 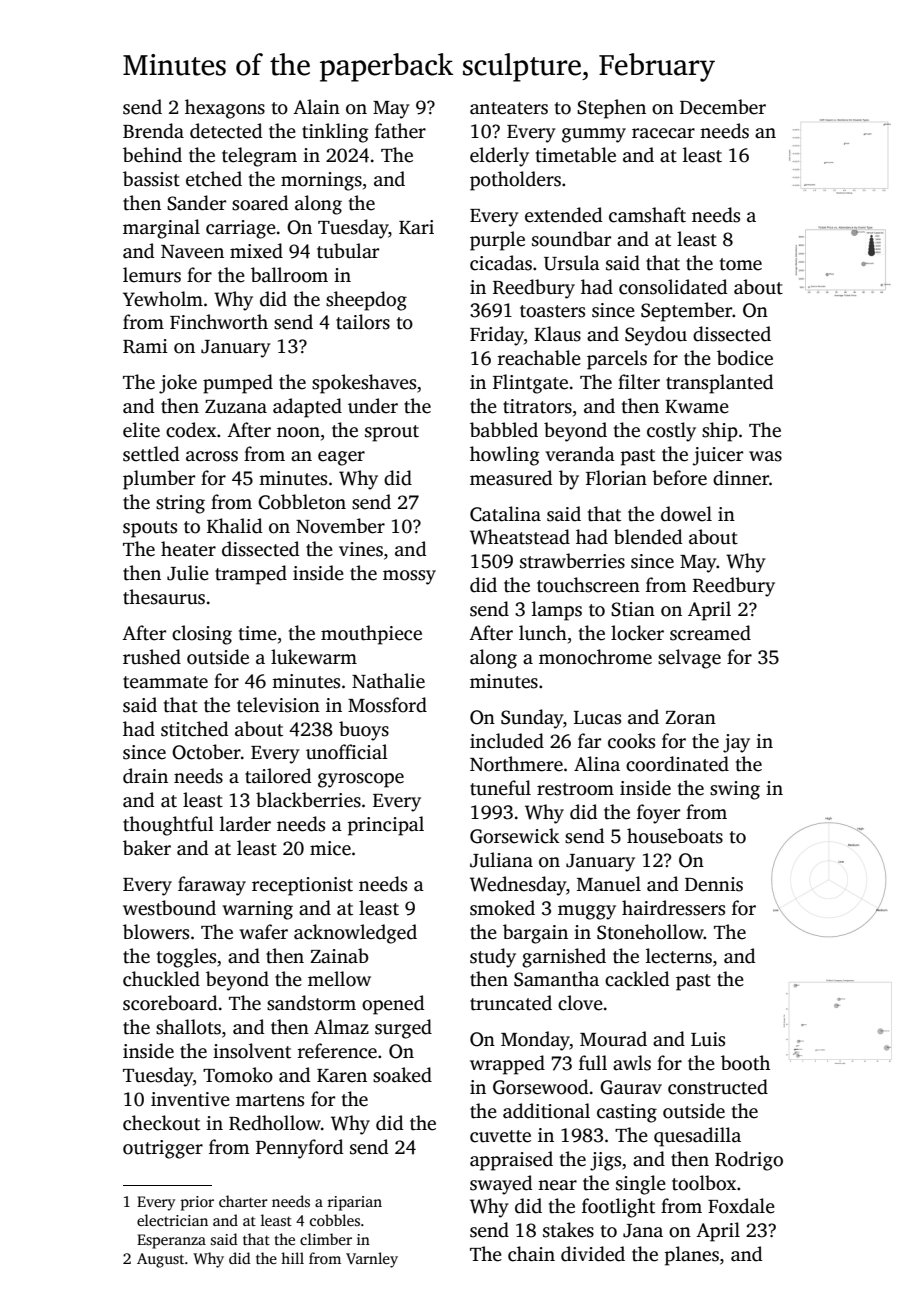 What do you see at coordinates (234, 526) in the document?
I see `Khalid` at bounding box center [234, 526].
